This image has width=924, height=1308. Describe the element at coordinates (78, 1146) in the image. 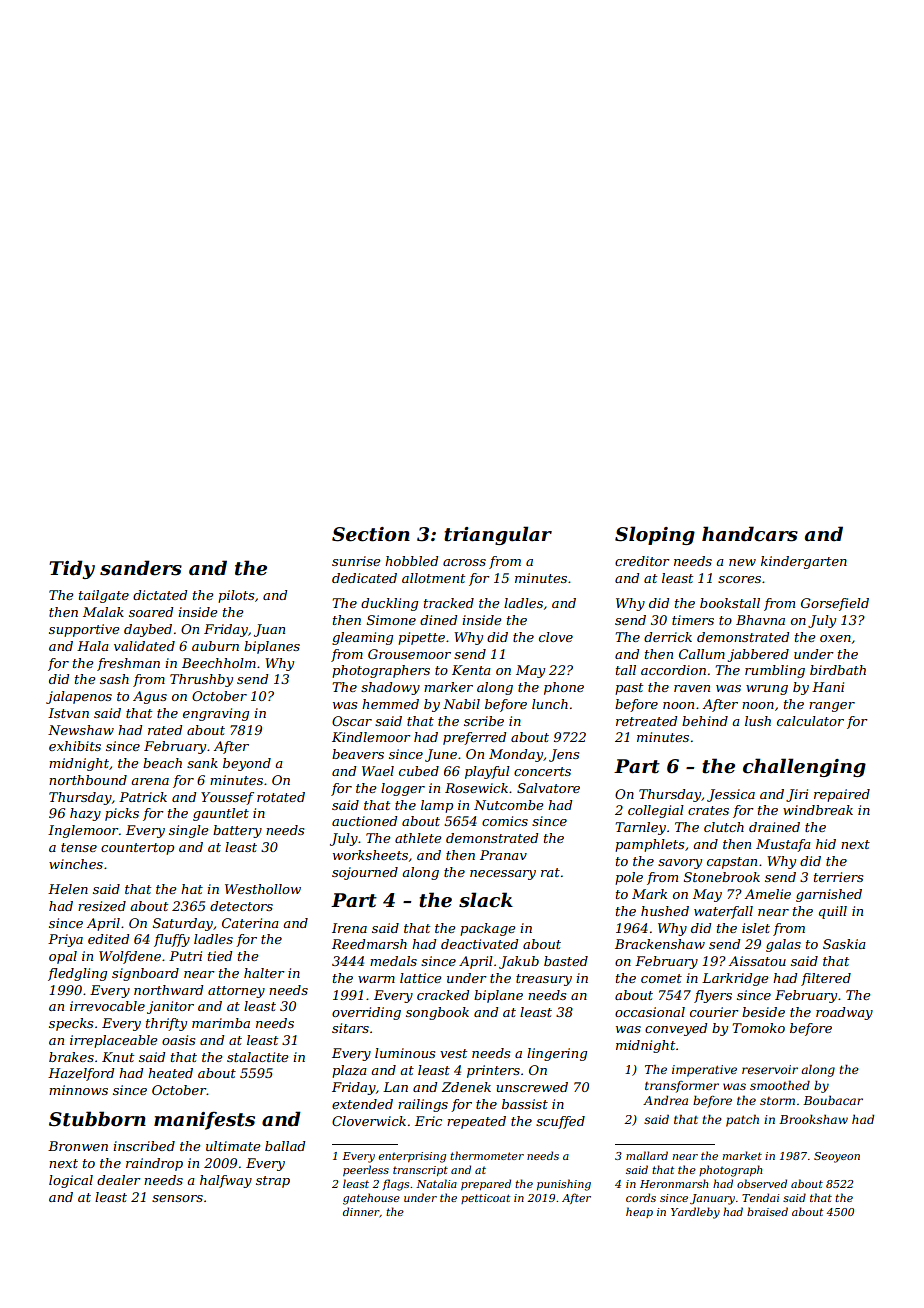

I see `Bronwen` at that location.
